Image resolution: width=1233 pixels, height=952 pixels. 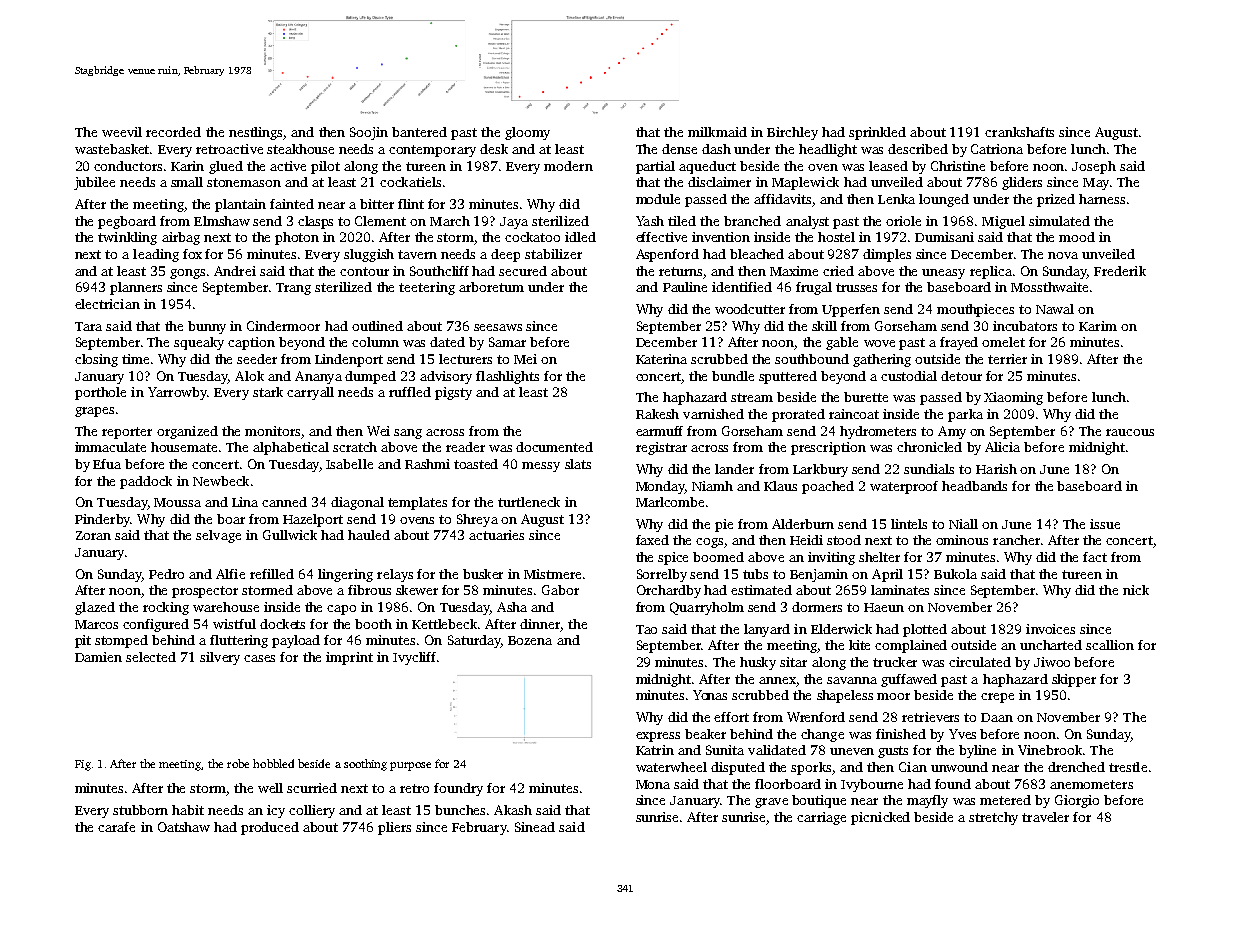 I want to click on bundle, so click(x=733, y=376).
